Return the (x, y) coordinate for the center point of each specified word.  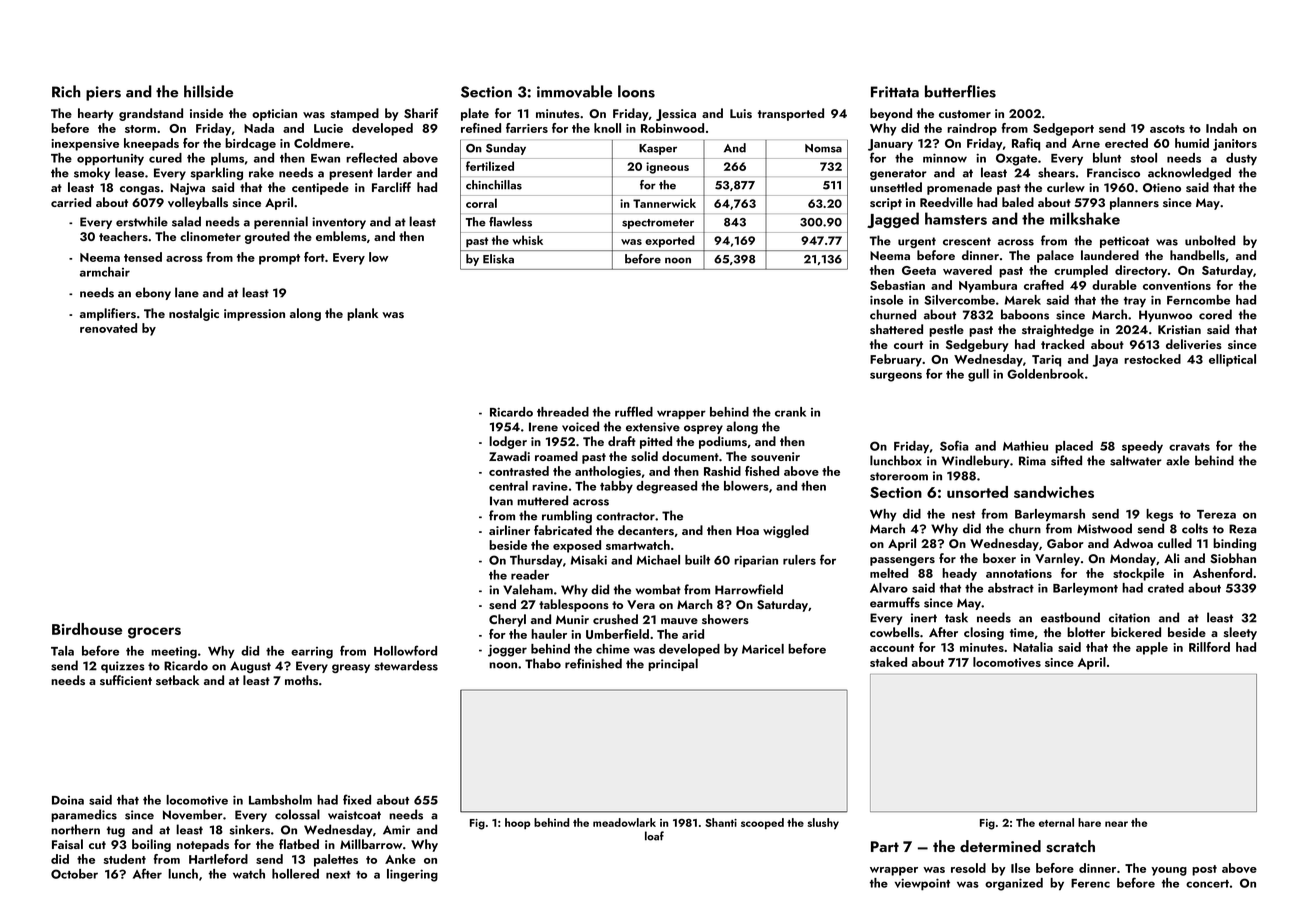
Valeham (528, 589)
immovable (574, 91)
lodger (508, 442)
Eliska (498, 259)
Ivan (501, 501)
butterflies (960, 91)
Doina (68, 800)
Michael (658, 560)
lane (187, 292)
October (74, 874)
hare (1089, 822)
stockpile (1138, 574)
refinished (593, 663)
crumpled (1081, 271)
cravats (1189, 447)
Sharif (421, 113)
